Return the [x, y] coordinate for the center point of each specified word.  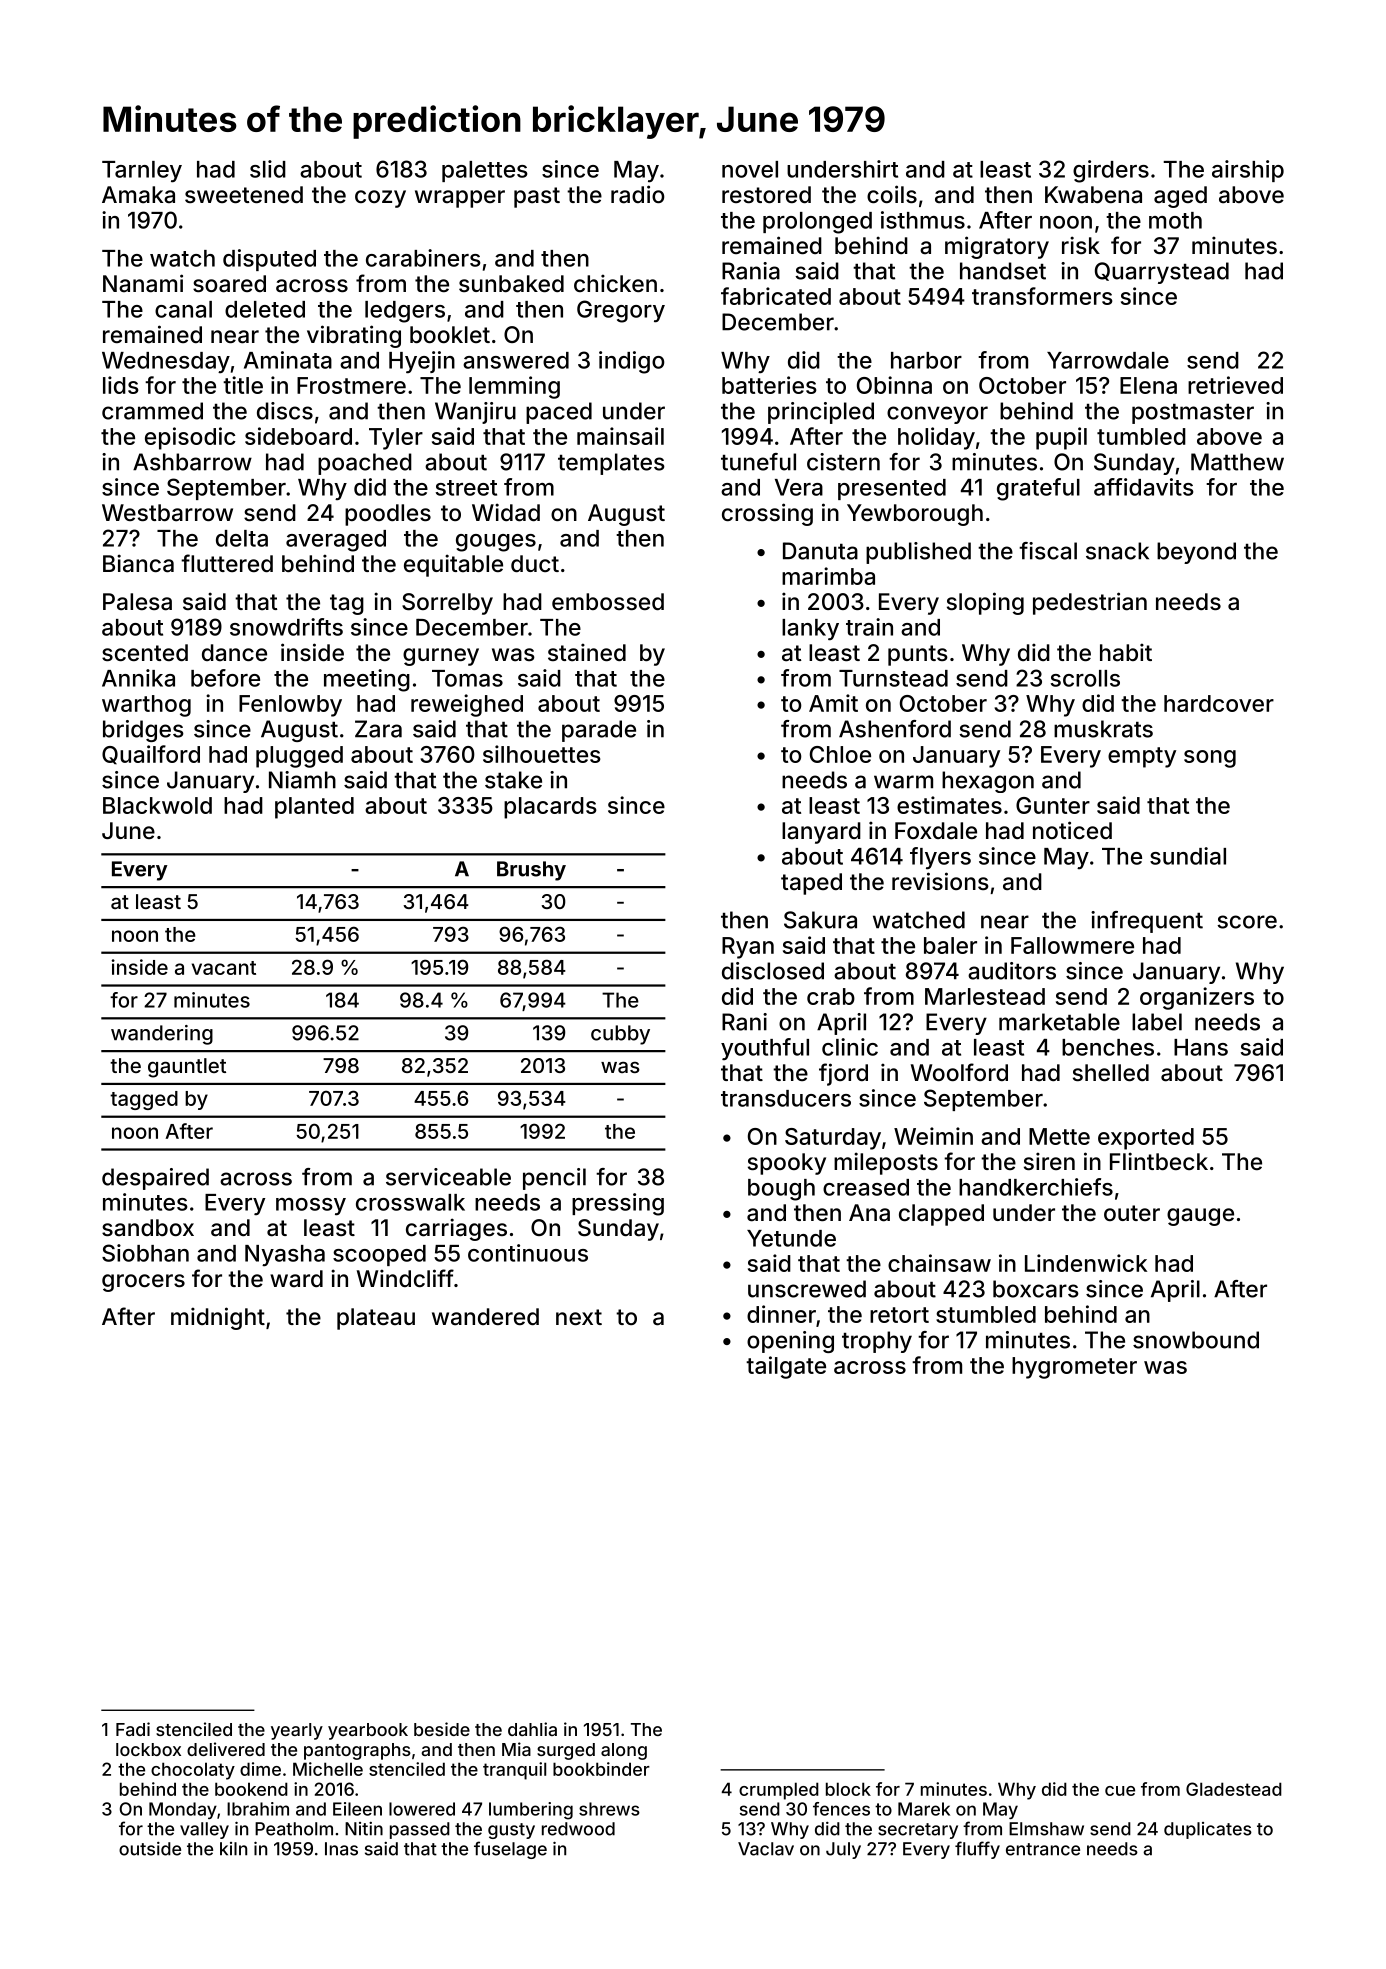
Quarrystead [1162, 273]
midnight [218, 1318]
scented [145, 652]
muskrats [1103, 729]
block [848, 1789]
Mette [1059, 1136]
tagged [144, 1100]
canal [183, 309]
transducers [786, 1098]
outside [150, 1849]
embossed [608, 601]
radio [638, 194]
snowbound [1196, 1340]
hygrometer [1074, 1368]
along [624, 1751]
